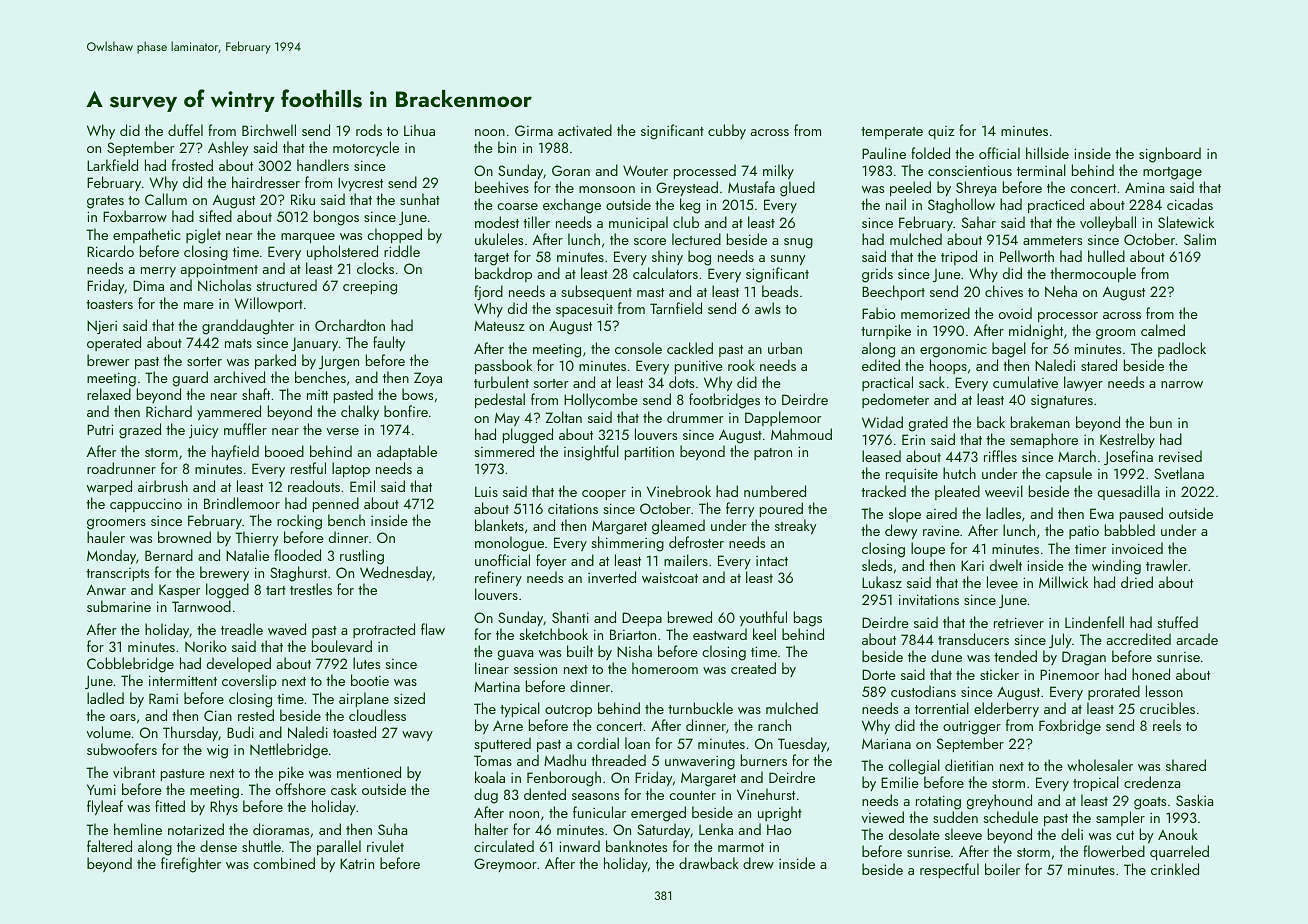 This screenshot has height=924, width=1308. Describe the element at coordinates (727, 131) in the screenshot. I see `cubby` at that location.
